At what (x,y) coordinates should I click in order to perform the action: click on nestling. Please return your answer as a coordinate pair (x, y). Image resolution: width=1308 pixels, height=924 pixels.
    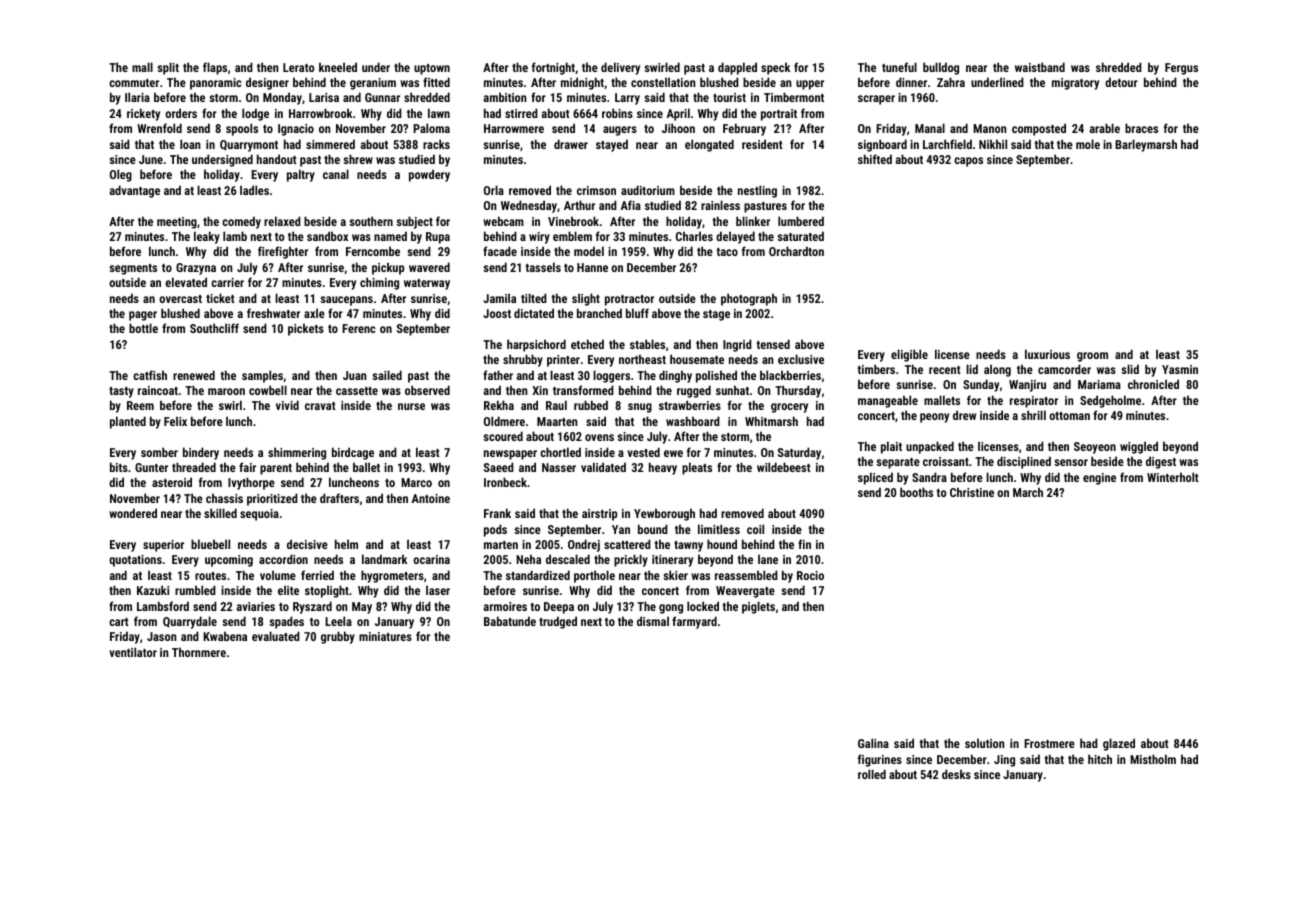
    Looking at the image, I should click on (757, 191).
